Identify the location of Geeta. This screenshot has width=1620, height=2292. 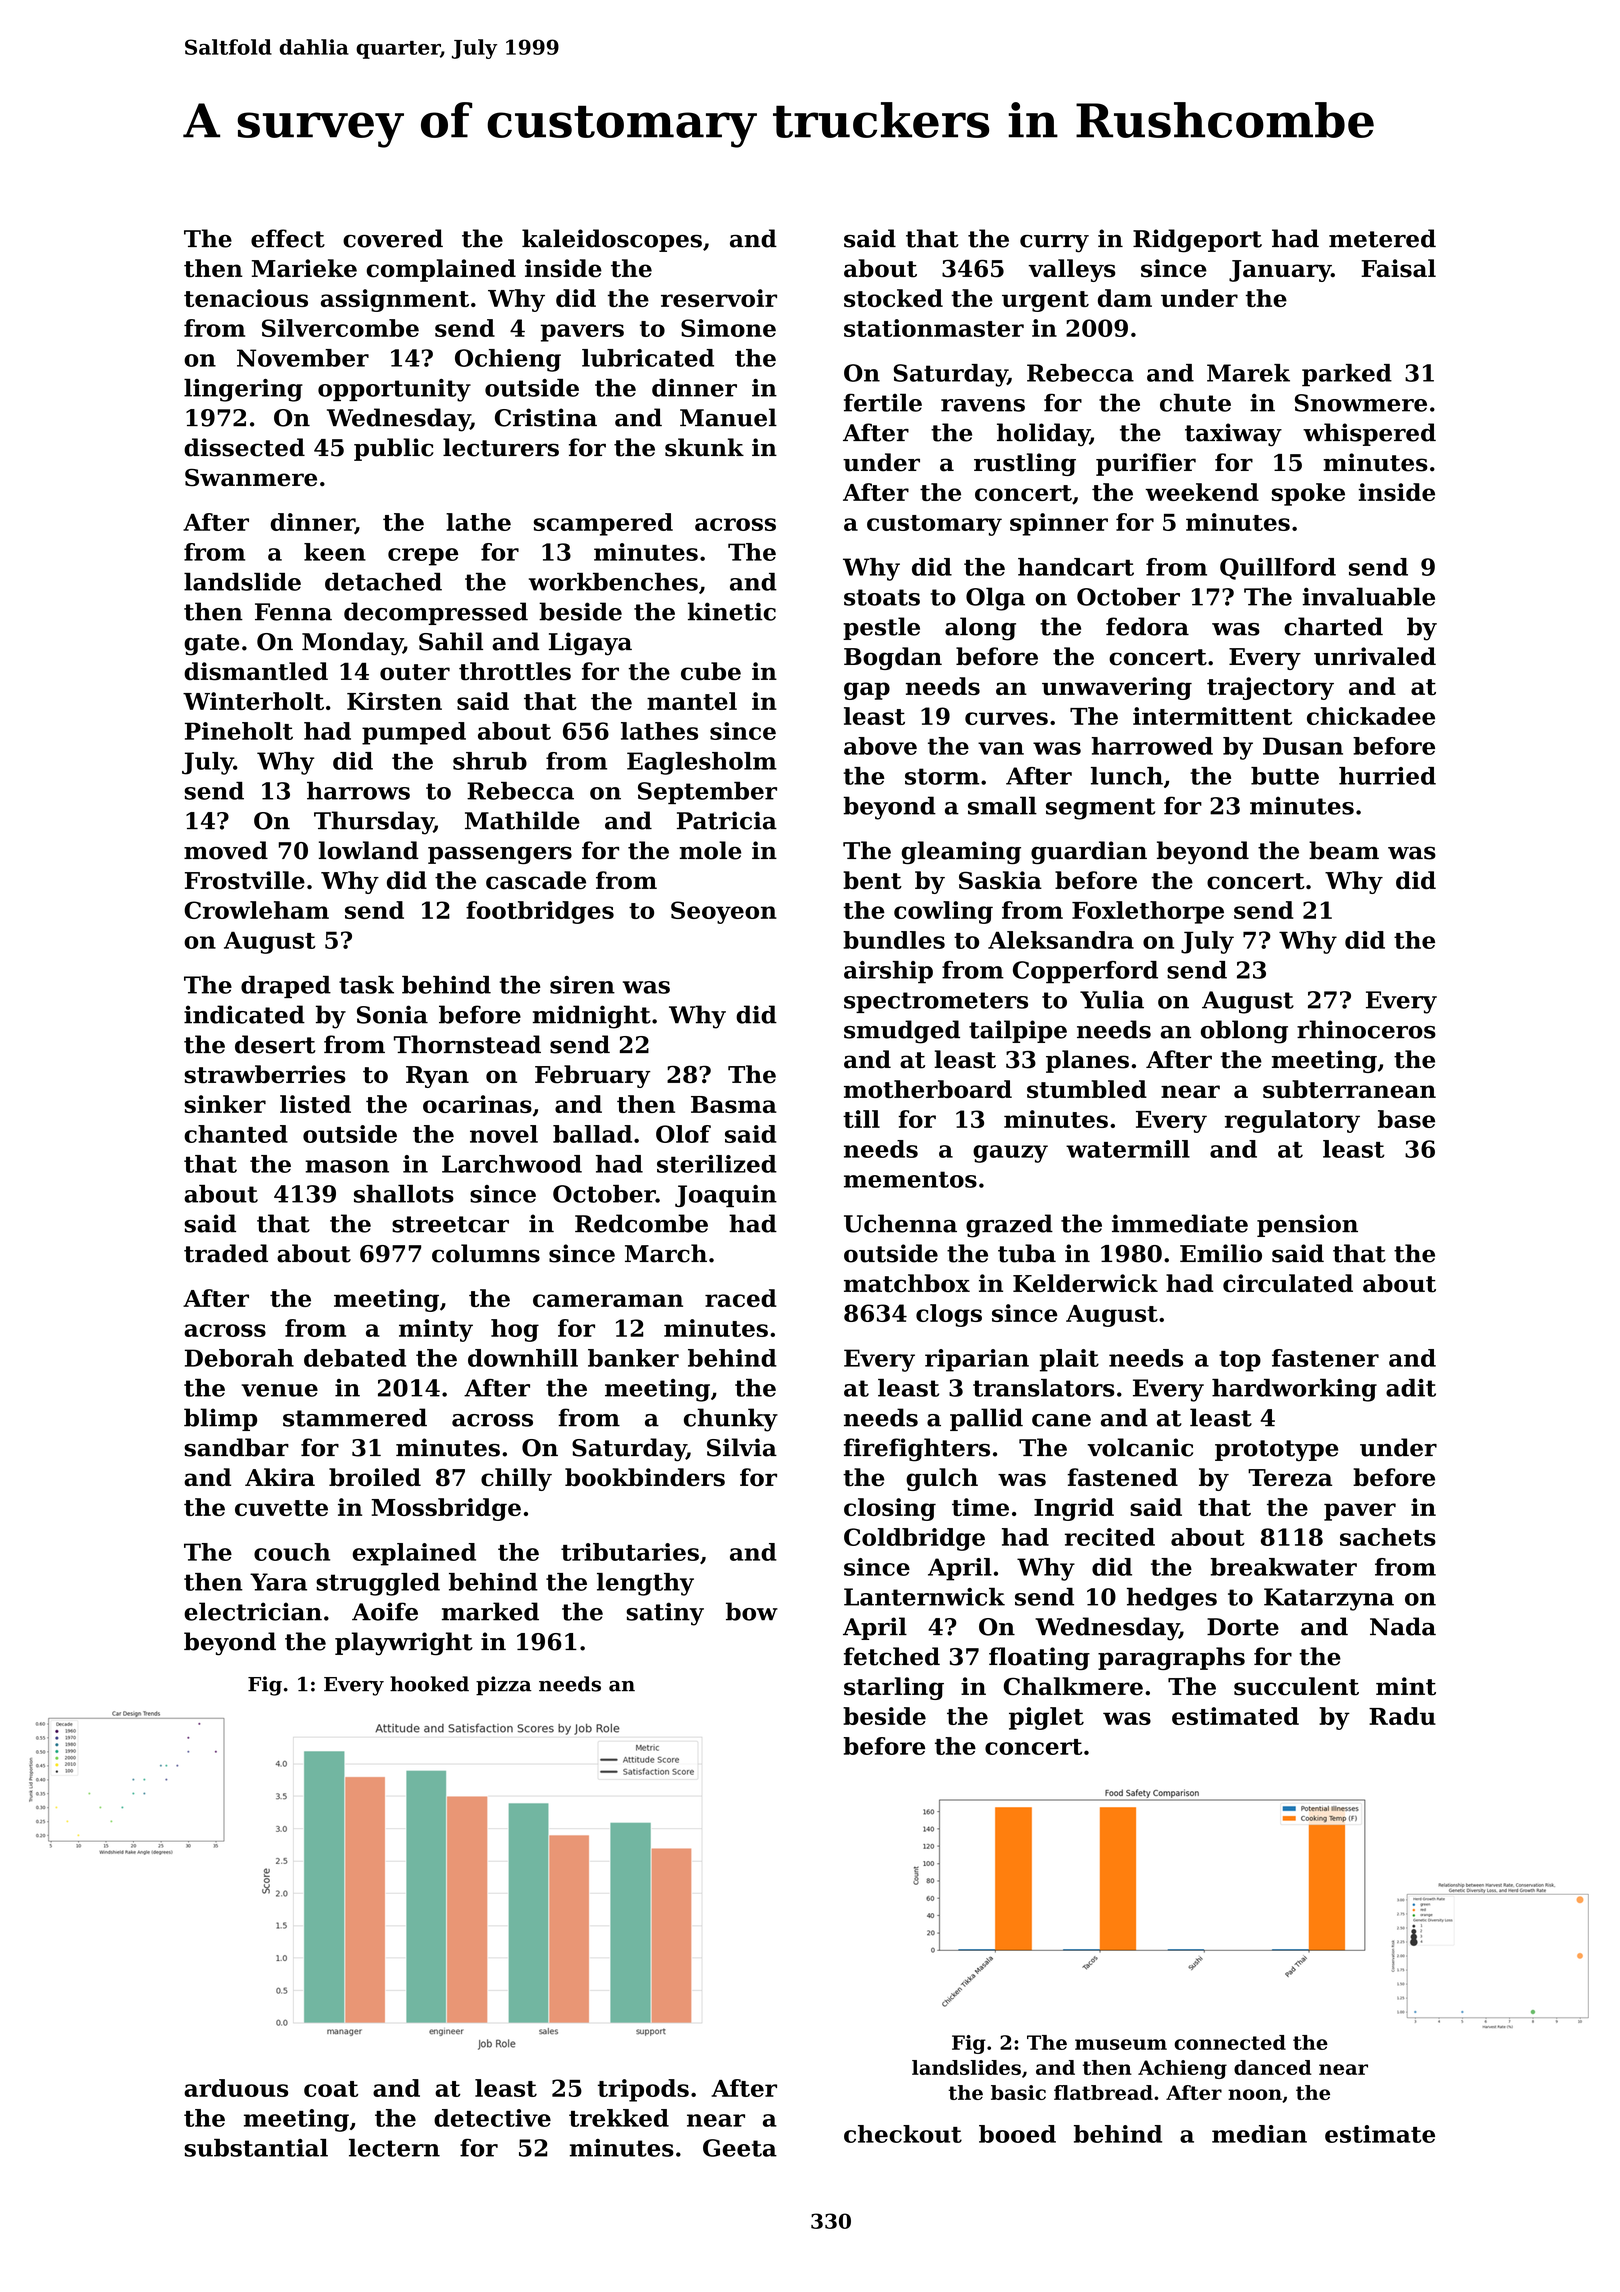
(740, 2148).
